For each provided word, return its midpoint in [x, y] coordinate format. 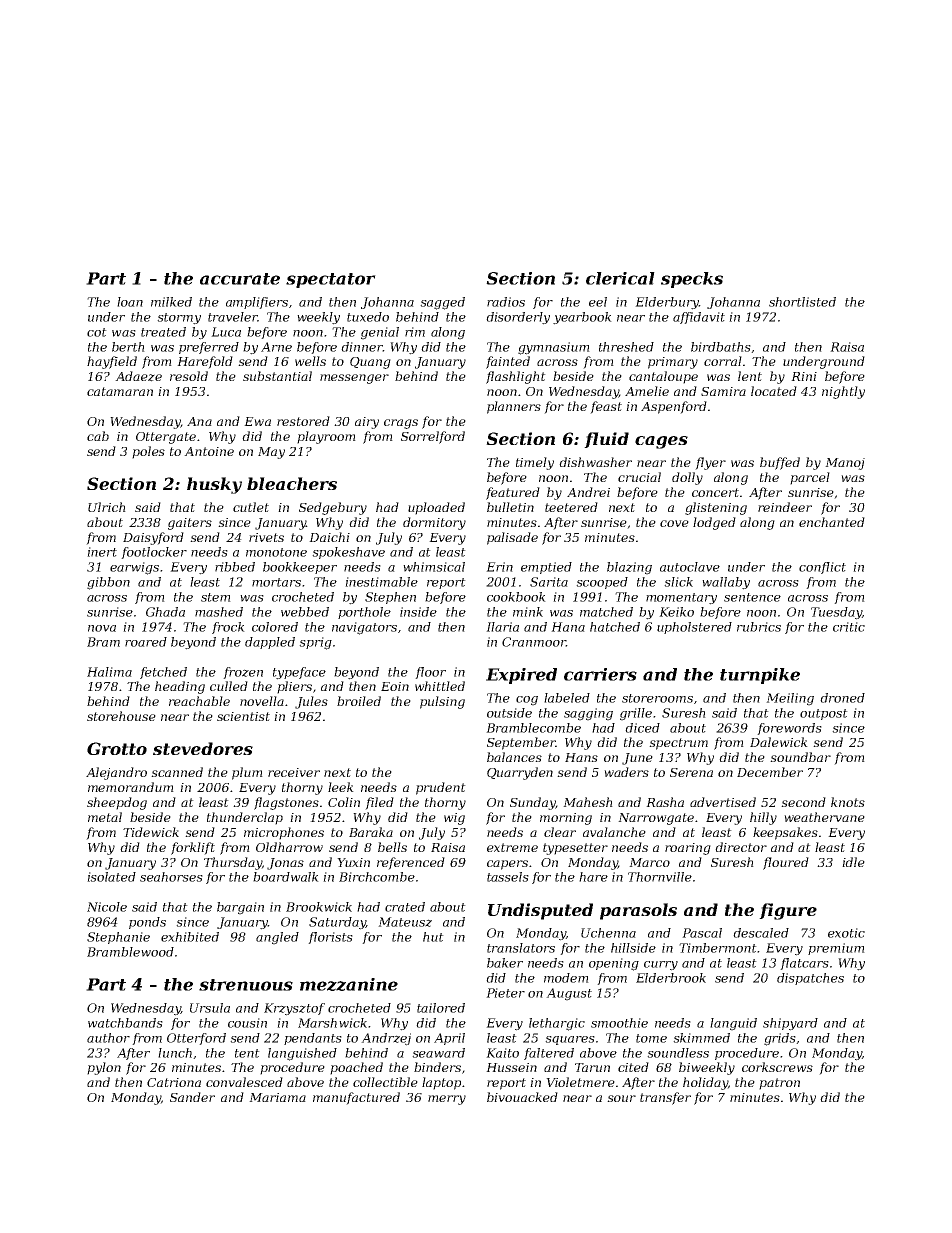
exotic [846, 933]
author [108, 1038]
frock [228, 628]
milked [171, 302]
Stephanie [118, 938]
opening [614, 964]
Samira [723, 391]
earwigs [134, 568]
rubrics [759, 627]
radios [506, 302]
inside [418, 612]
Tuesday [836, 613]
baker [505, 963]
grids [780, 1039]
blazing [629, 568]
